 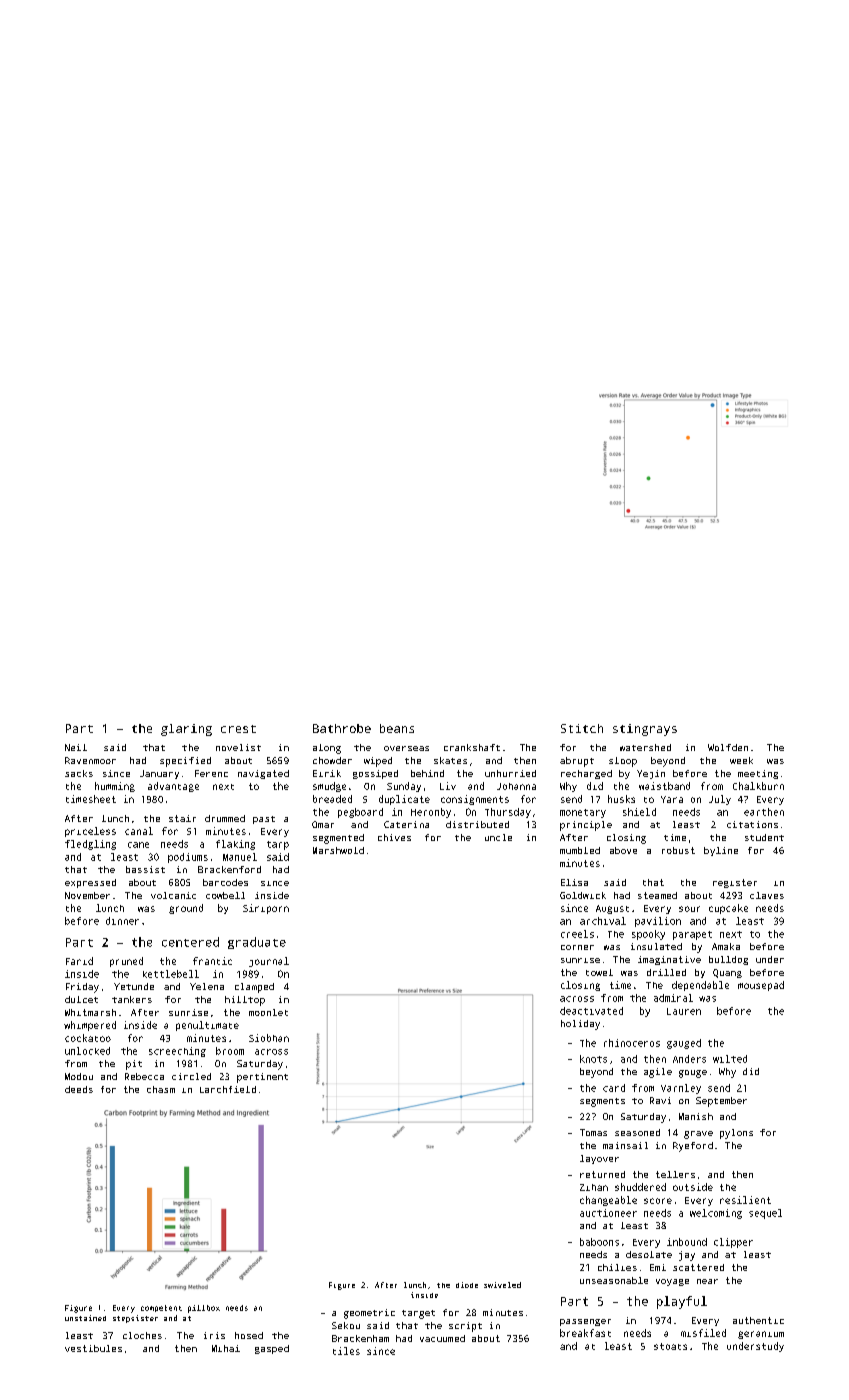 What do you see at coordinates (85, 1318) in the document?
I see `unstained` at bounding box center [85, 1318].
